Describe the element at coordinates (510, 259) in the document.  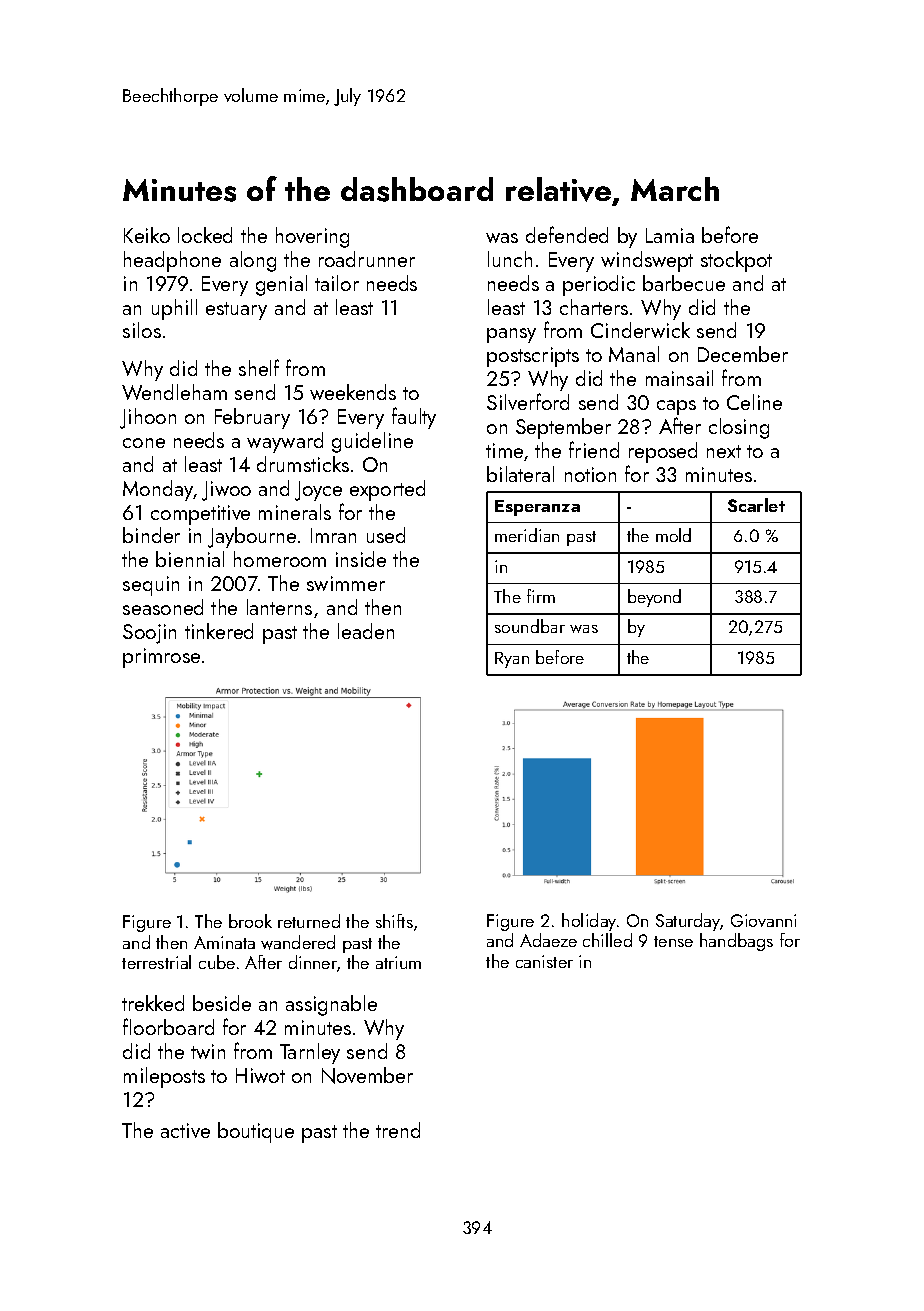
I see `lunch` at that location.
